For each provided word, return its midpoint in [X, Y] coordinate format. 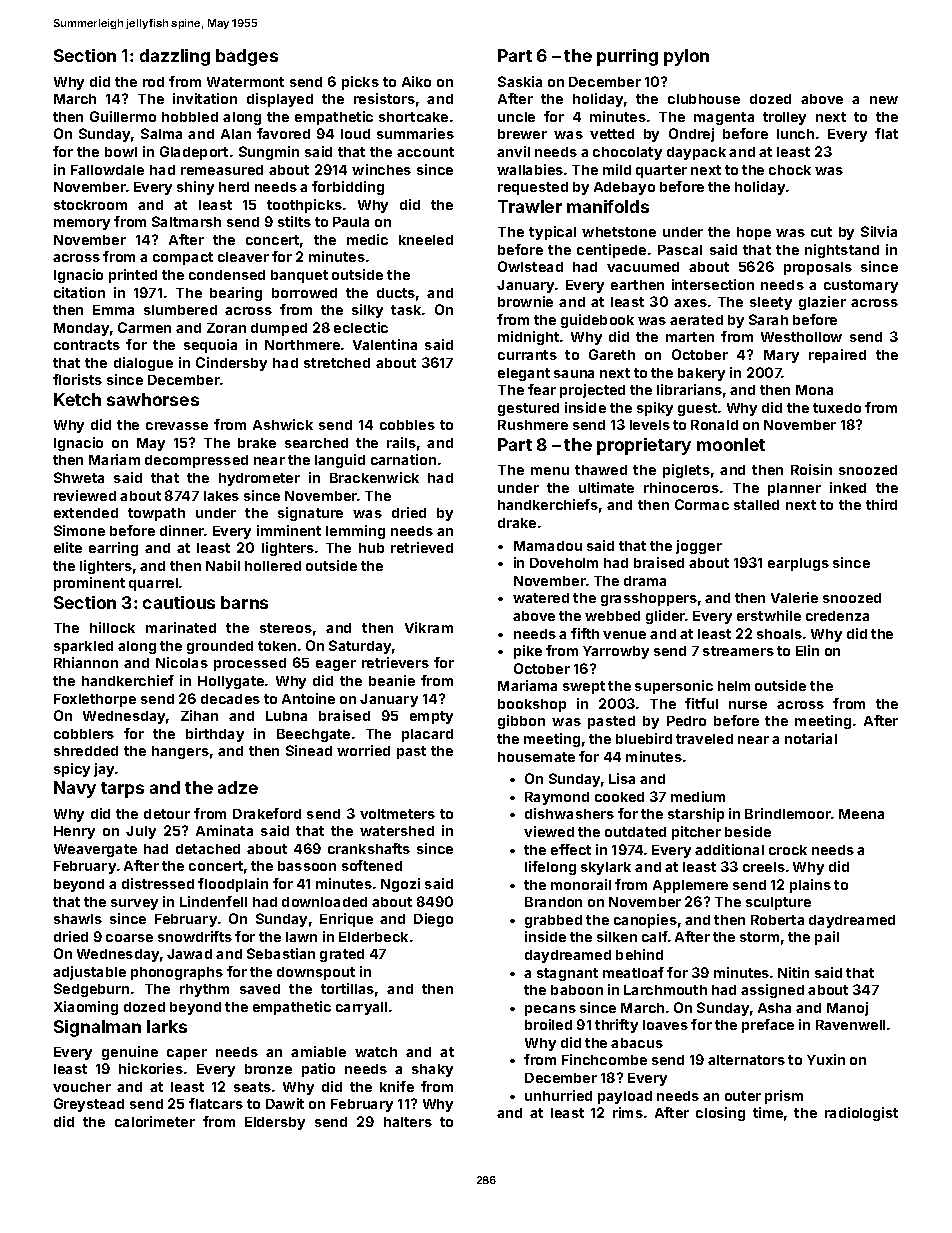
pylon [686, 57]
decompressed [196, 461]
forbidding [348, 188]
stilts [294, 221]
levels [650, 425]
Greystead [89, 1105]
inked [848, 487]
